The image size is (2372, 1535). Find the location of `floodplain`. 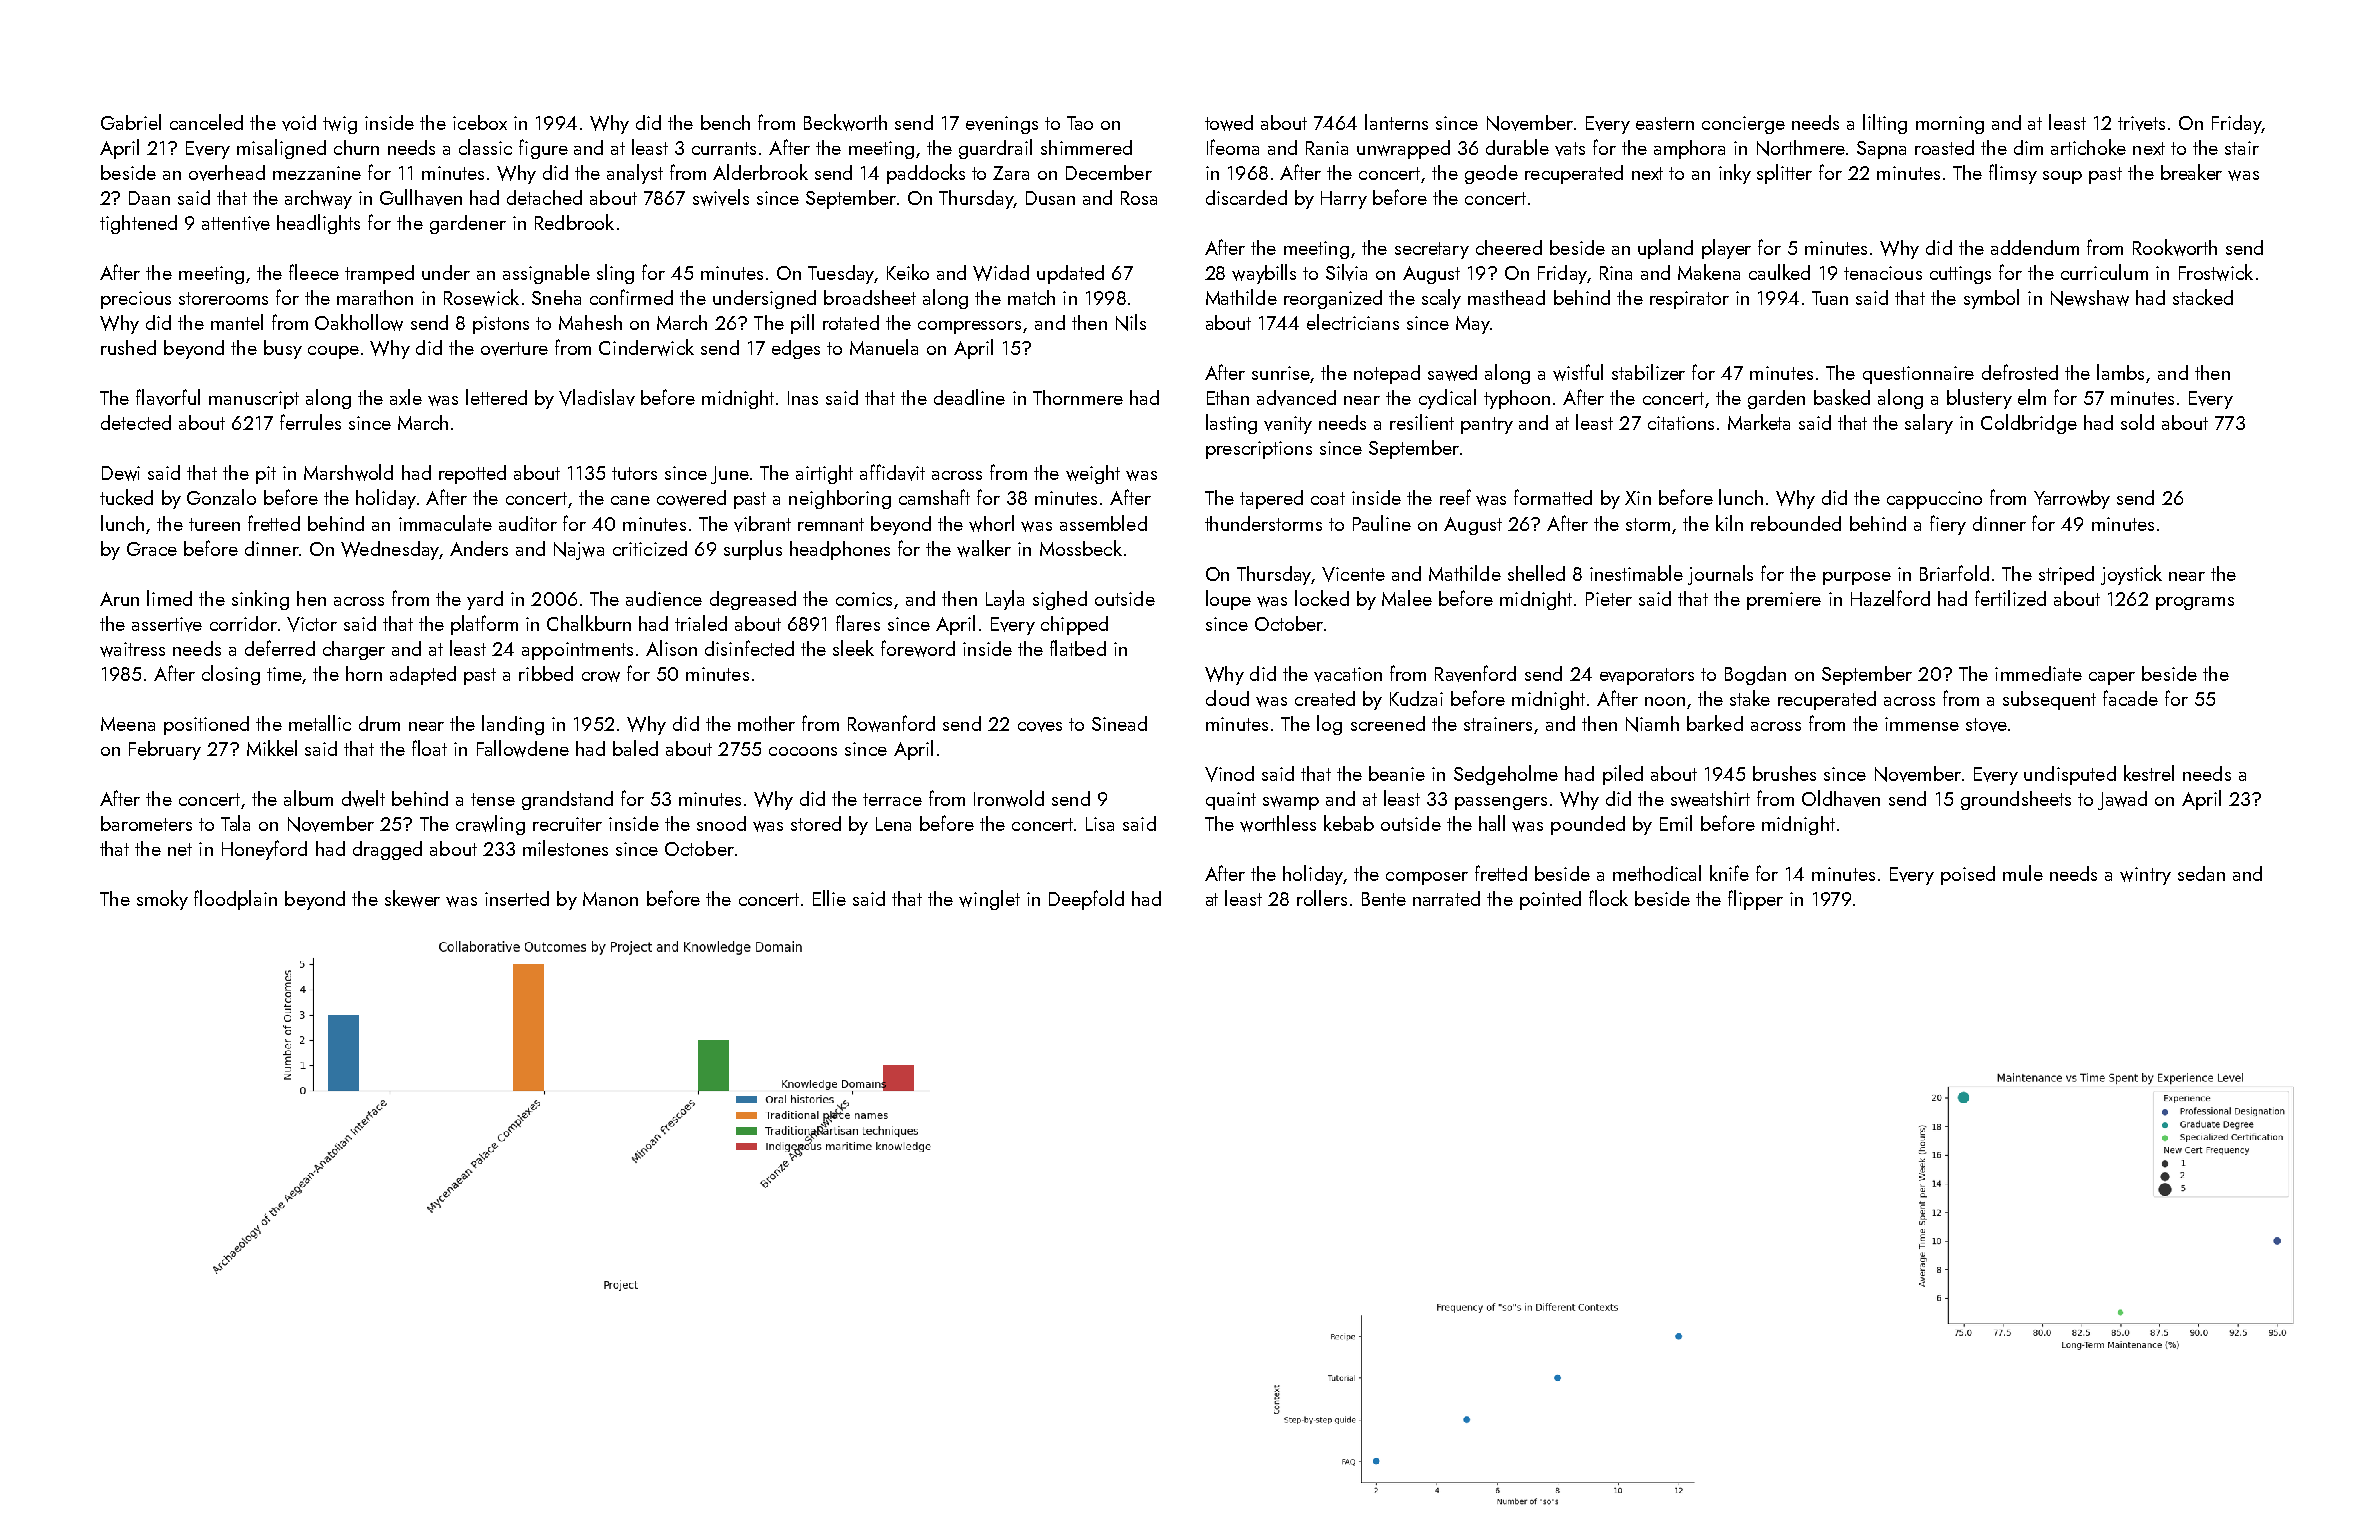

floodplain is located at coordinates (235, 900).
